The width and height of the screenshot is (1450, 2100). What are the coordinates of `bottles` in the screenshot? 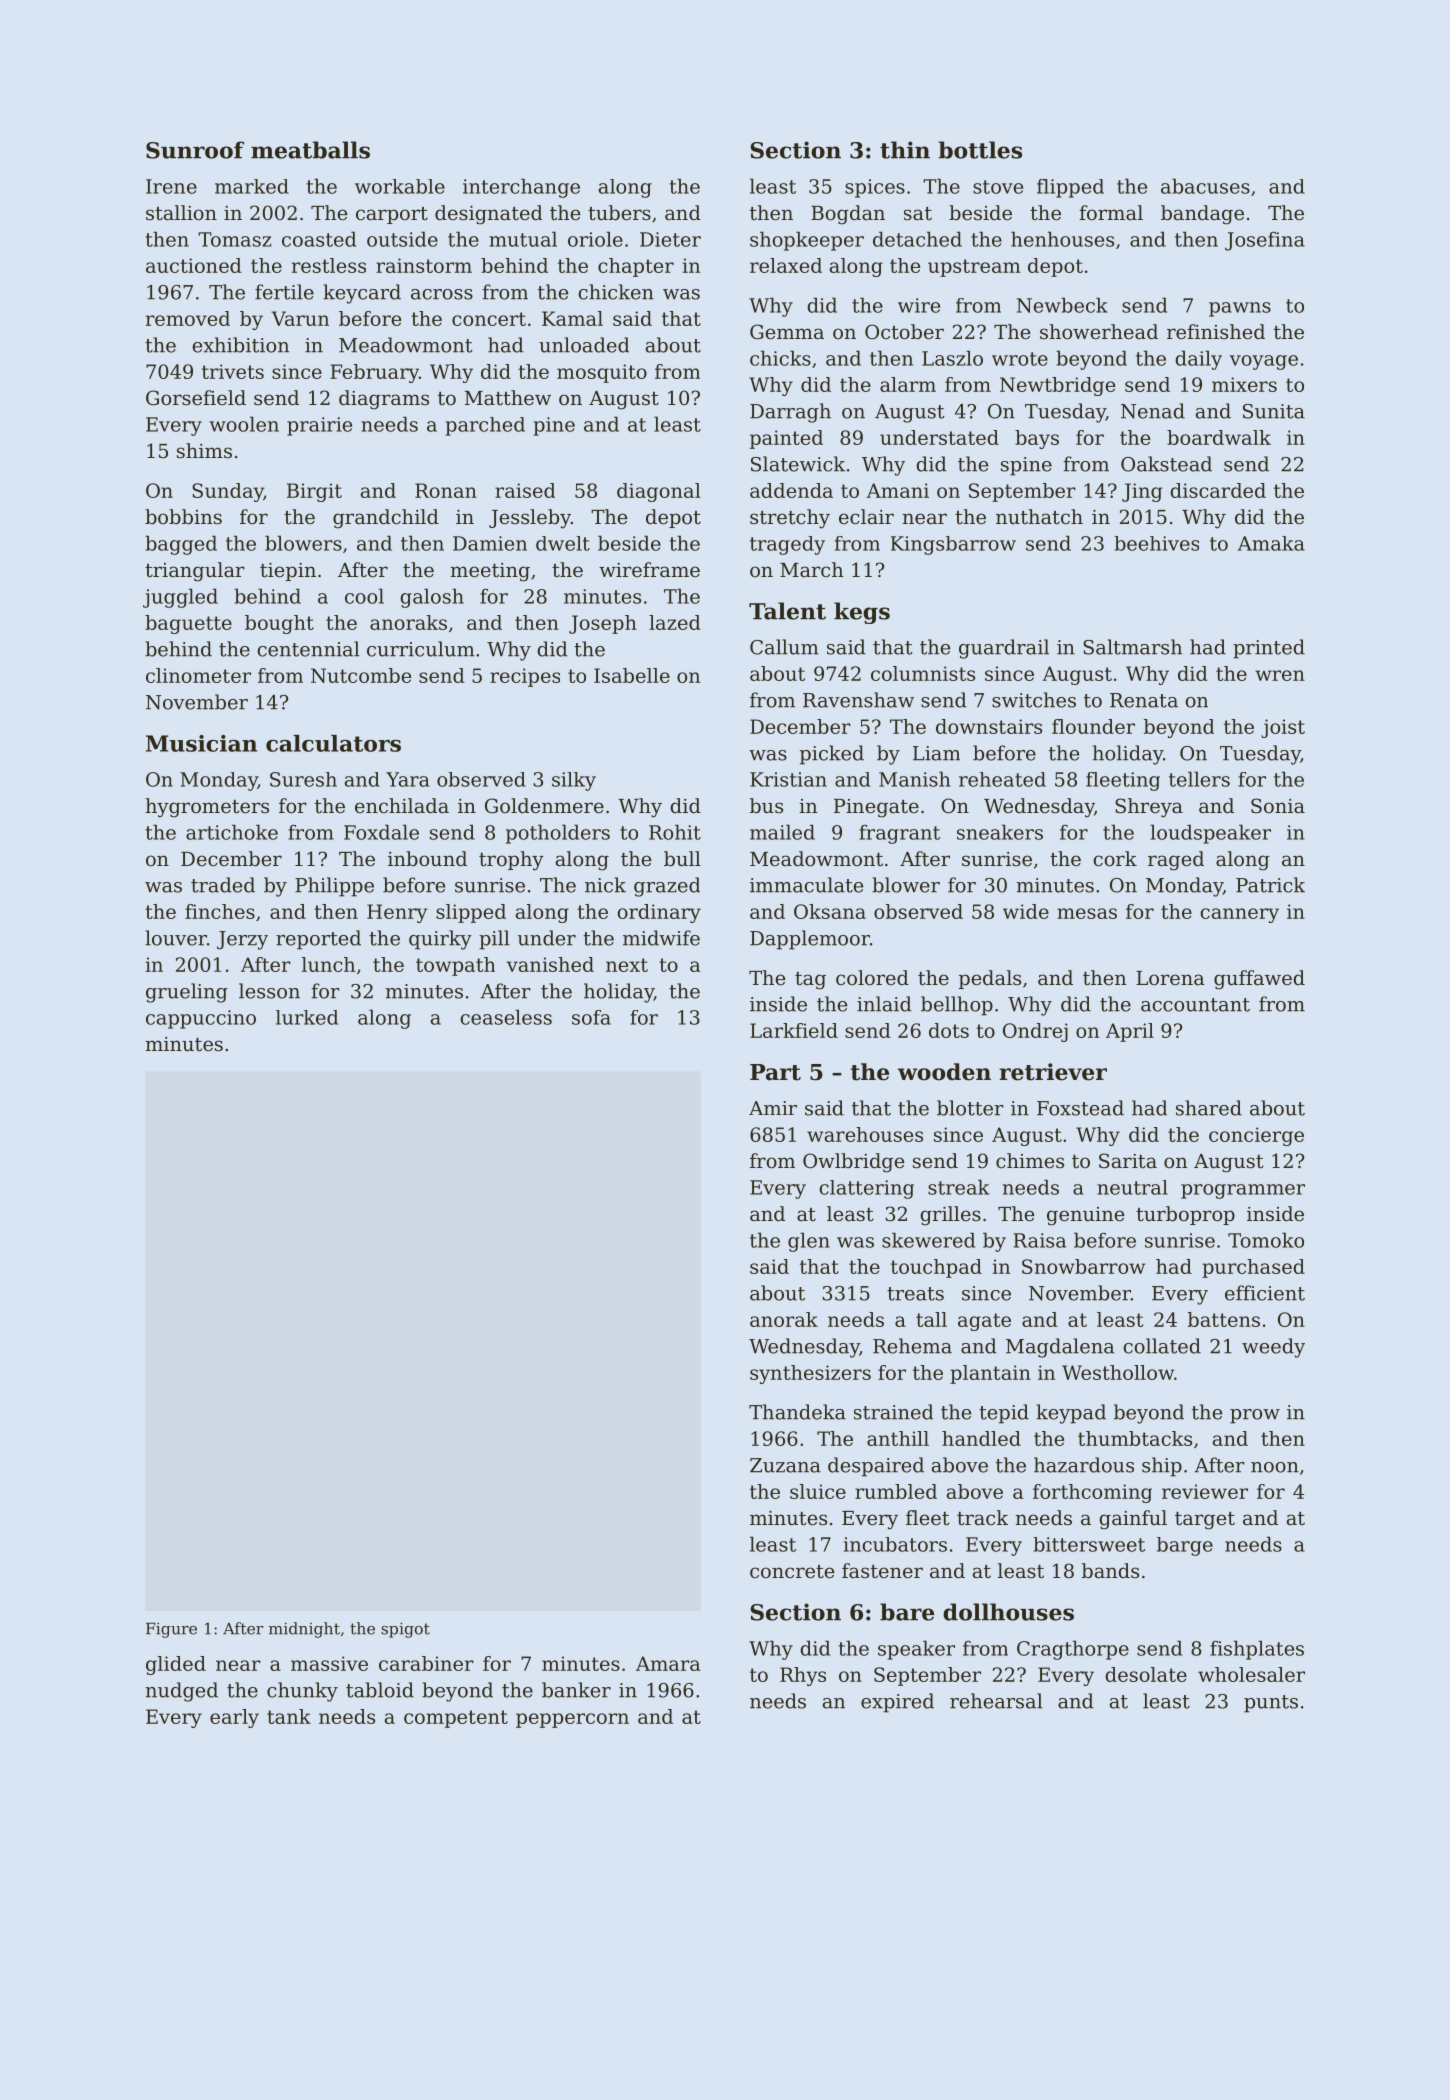 It's located at (980, 150).
